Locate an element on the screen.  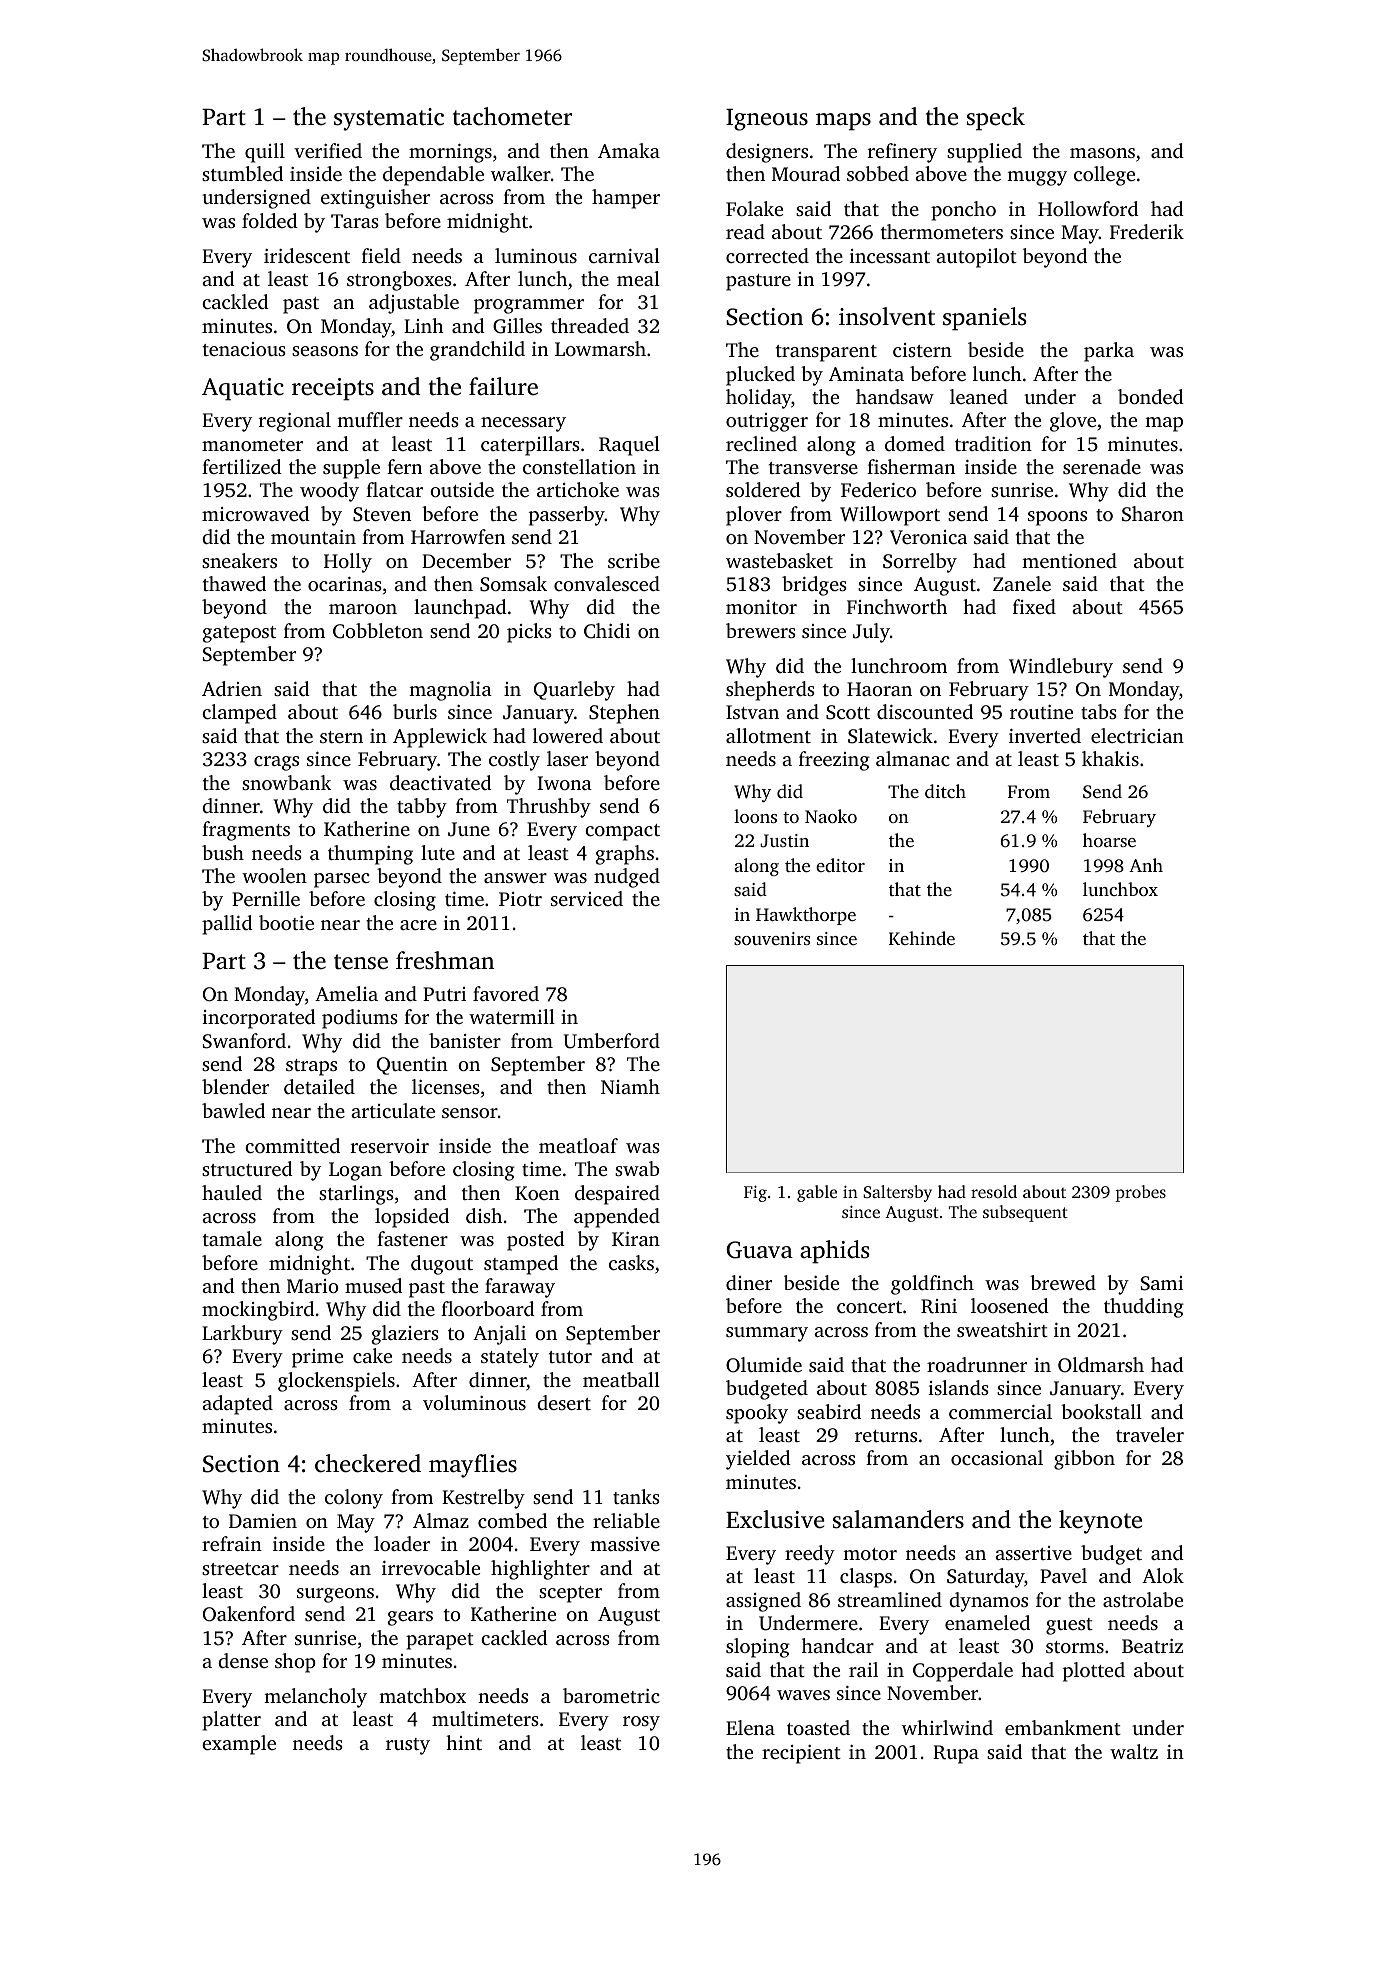
speck is located at coordinates (996, 119).
